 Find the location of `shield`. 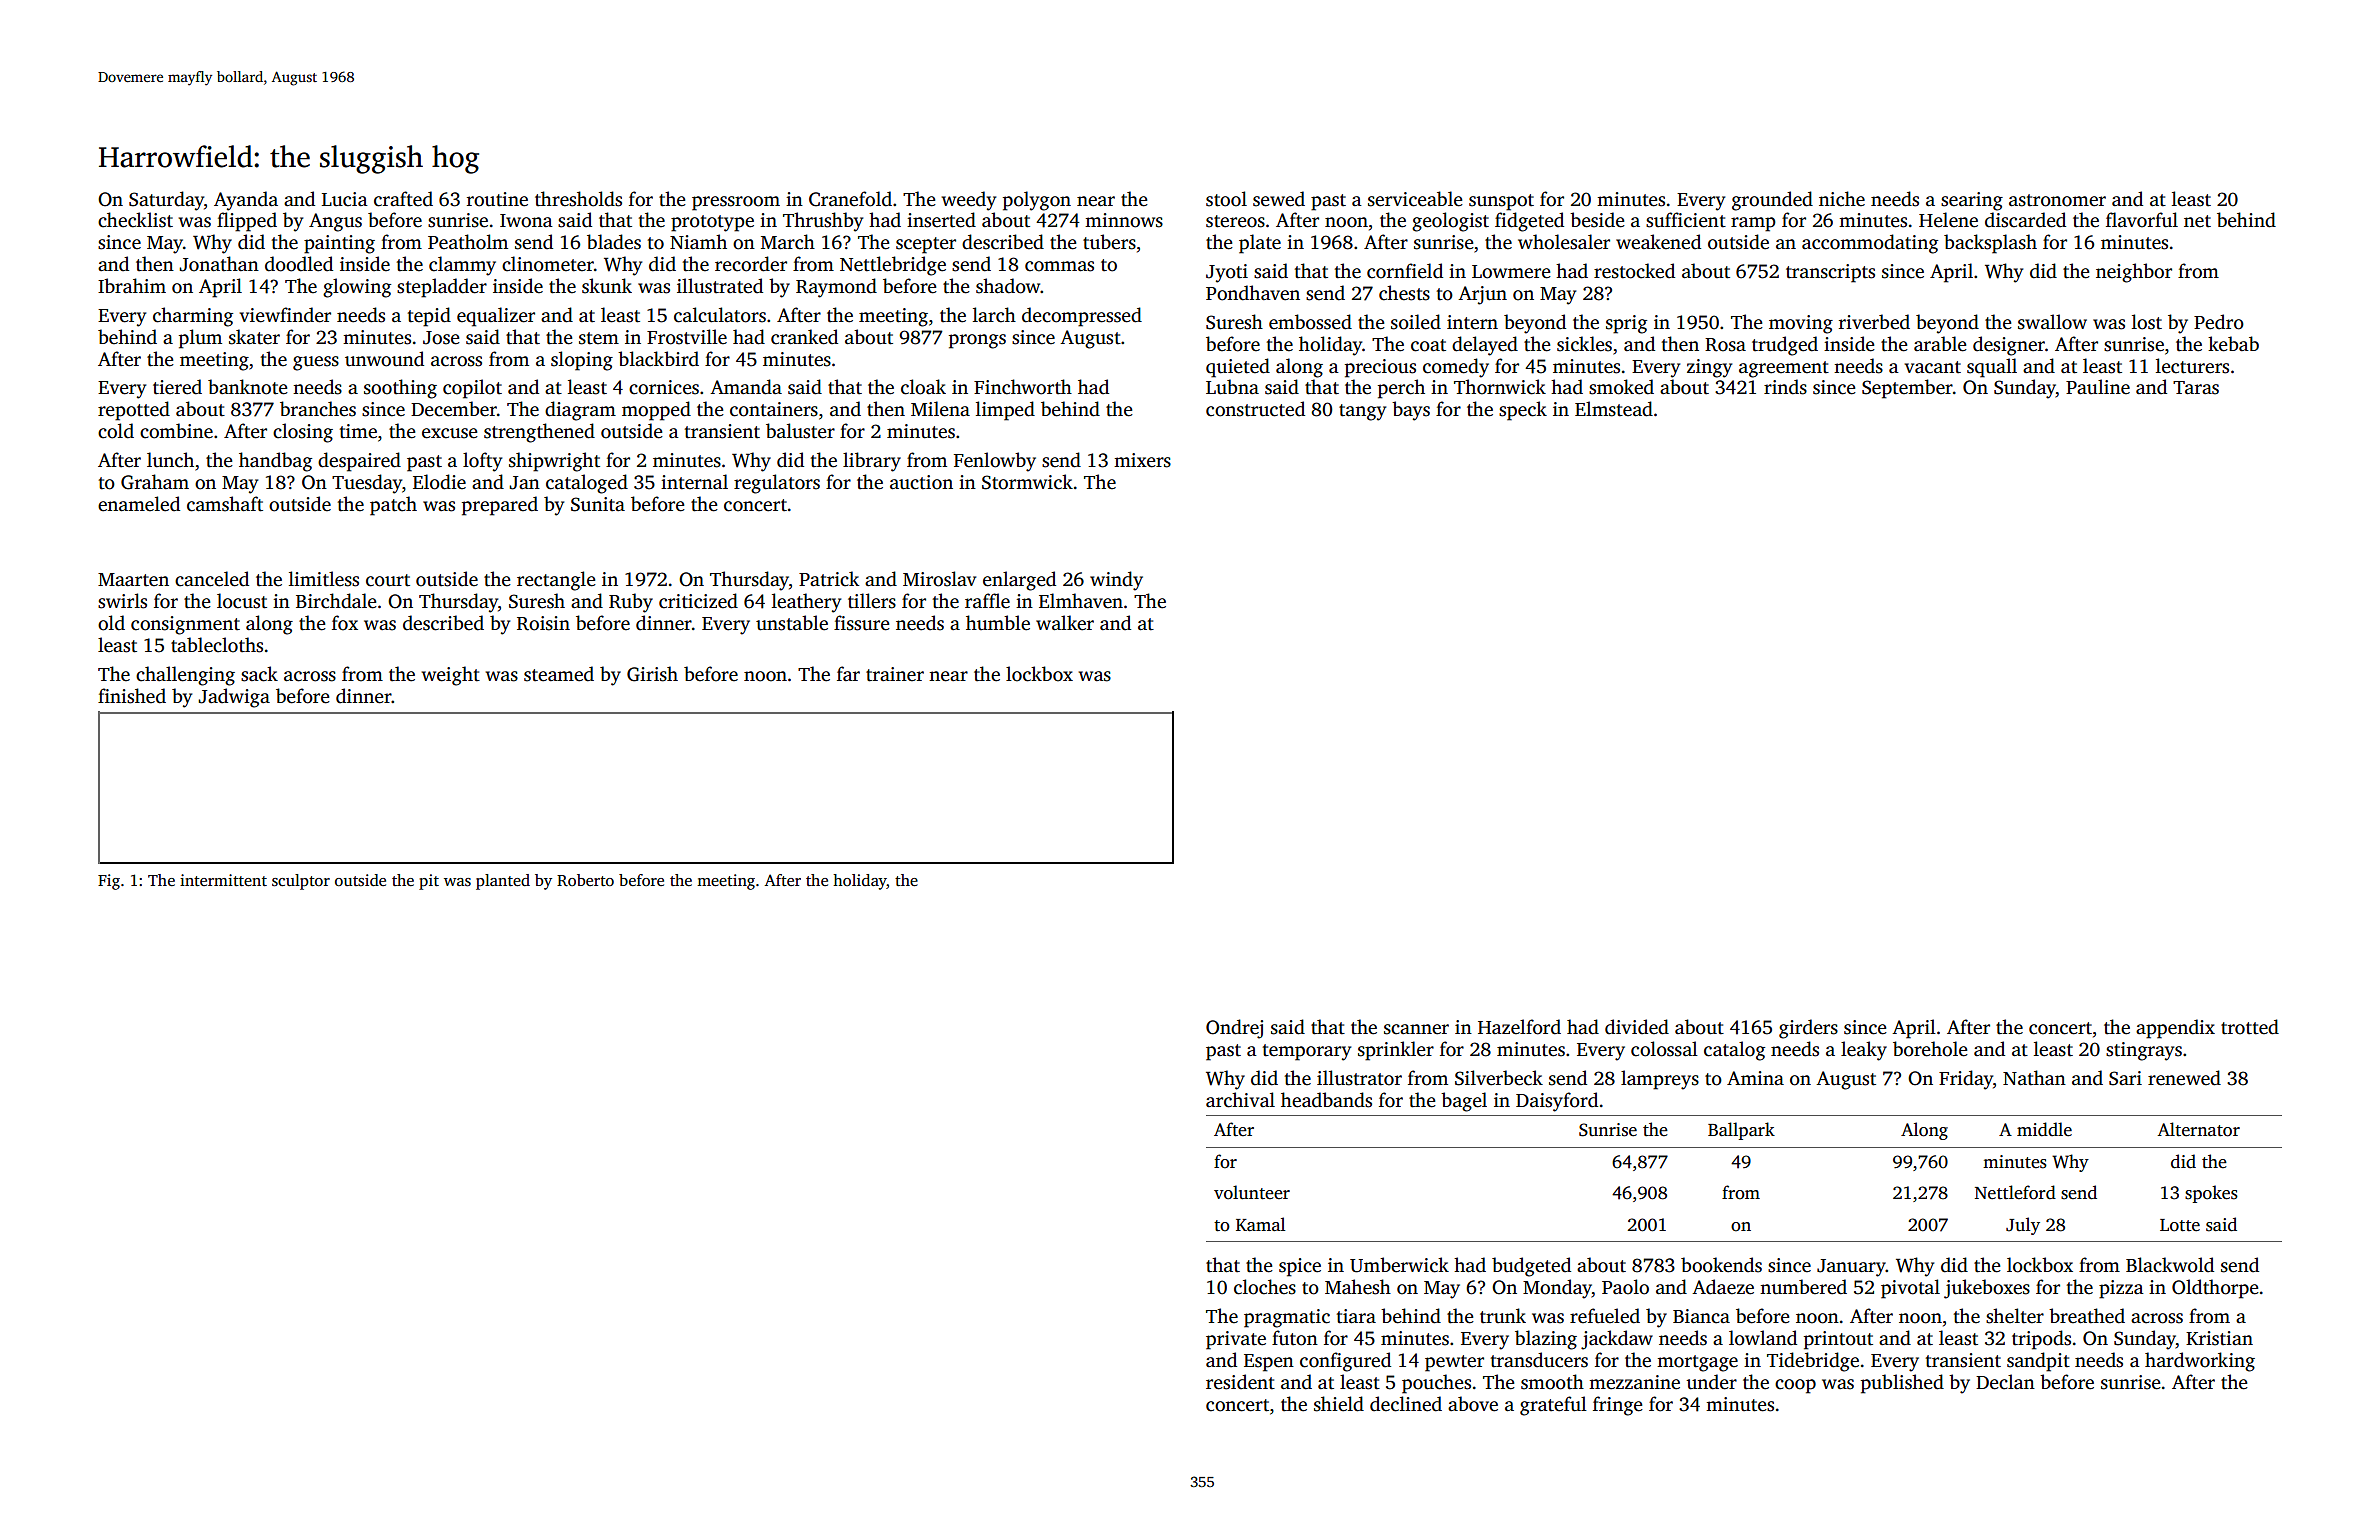

shield is located at coordinates (1339, 1404).
